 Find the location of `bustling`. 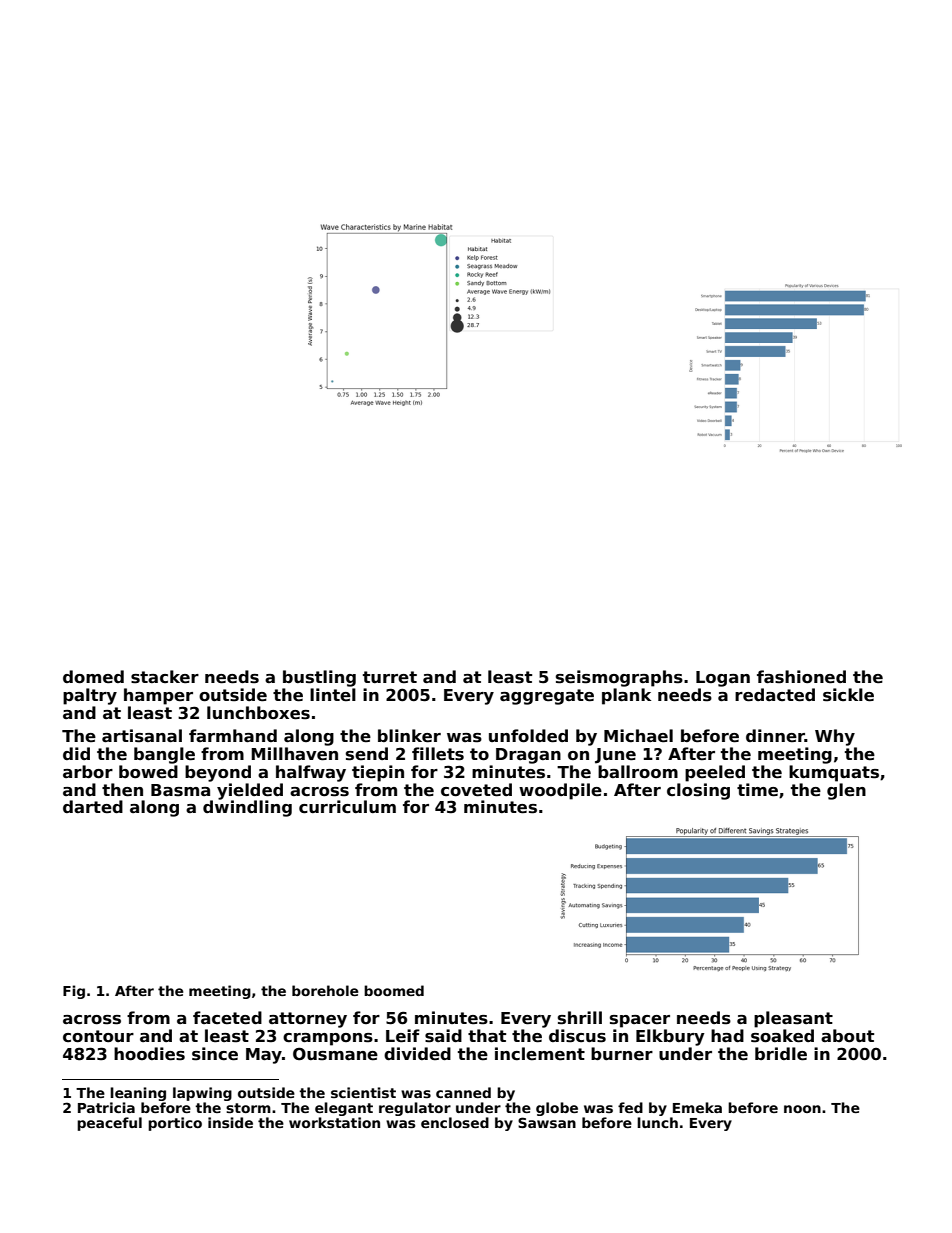

bustling is located at coordinates (319, 678).
